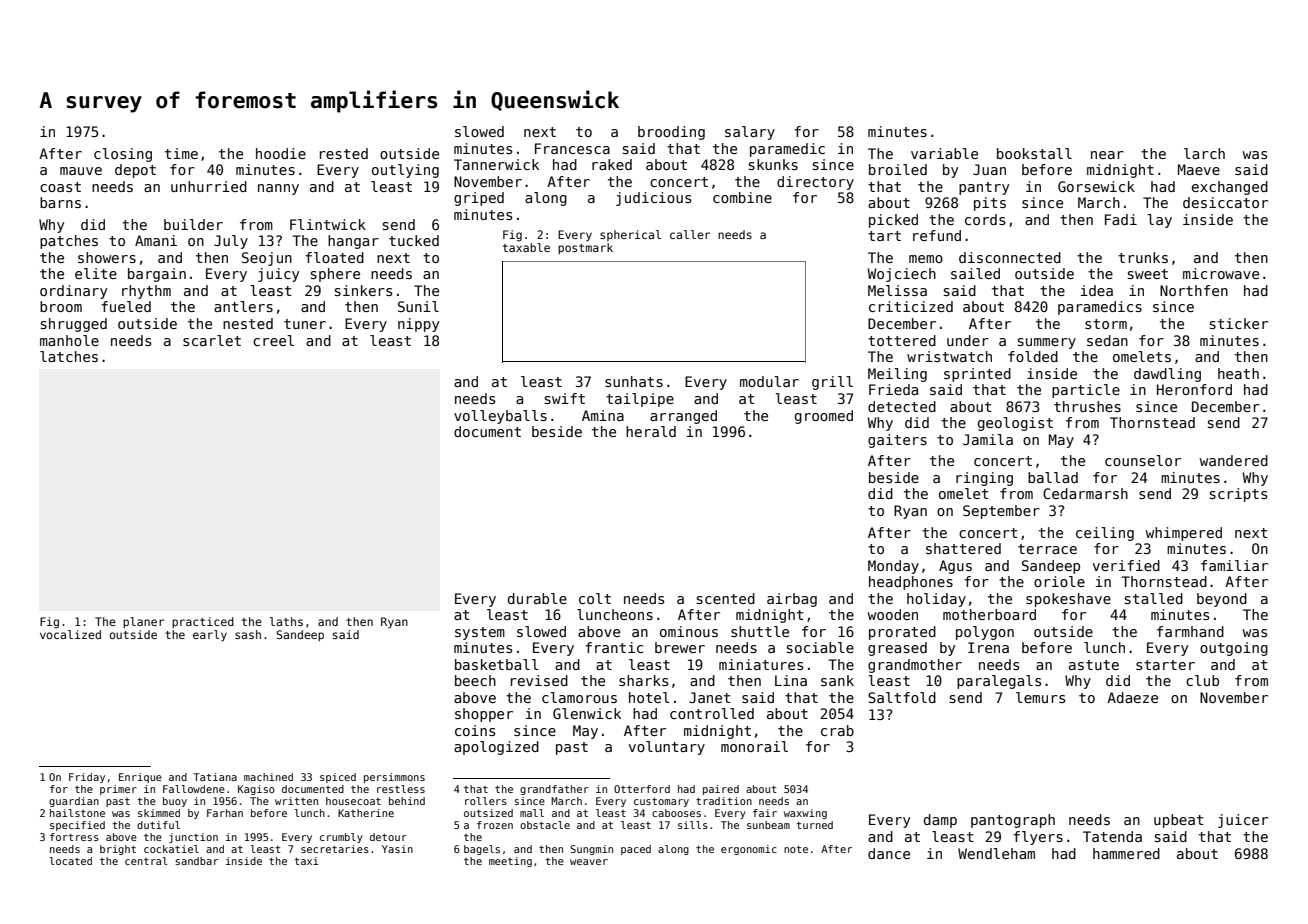 This image has width=1308, height=924. I want to click on latches, so click(69, 356).
